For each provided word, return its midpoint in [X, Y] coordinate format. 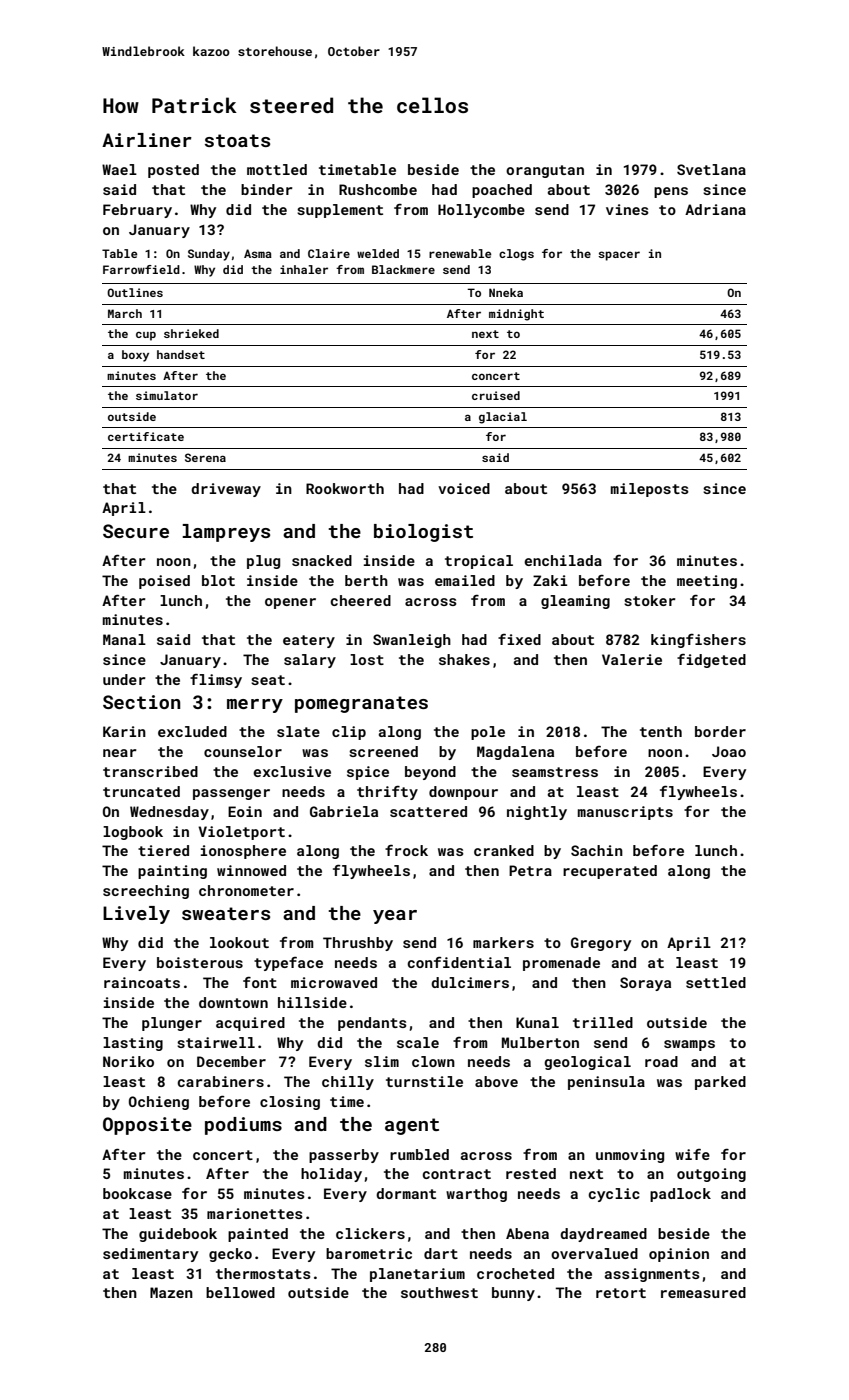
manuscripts [625, 813]
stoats [237, 140]
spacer [619, 256]
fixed [519, 639]
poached [502, 191]
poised [164, 582]
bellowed [240, 1292]
